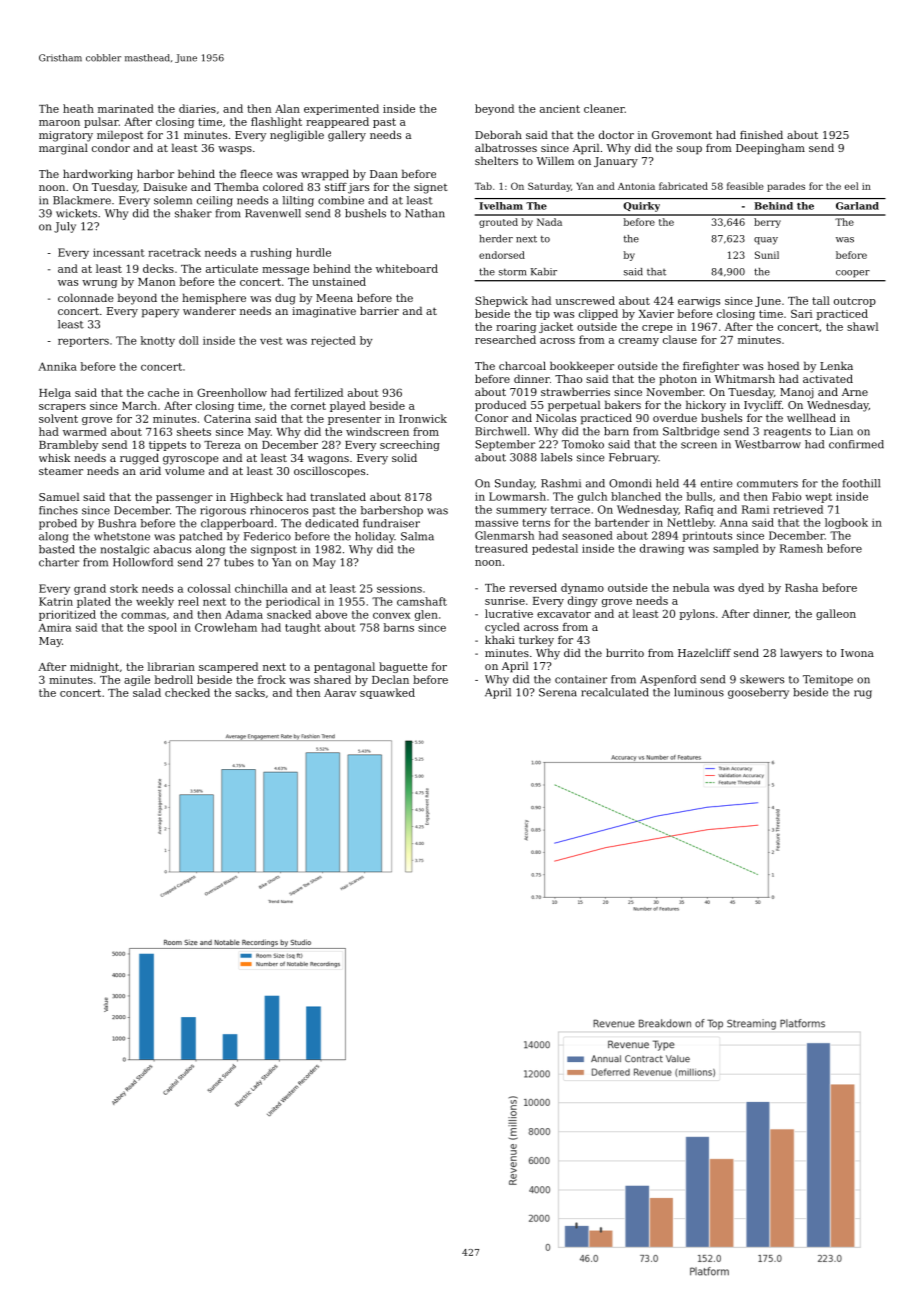  Describe the element at coordinates (798, 509) in the screenshot. I see `retrieved` at that location.
